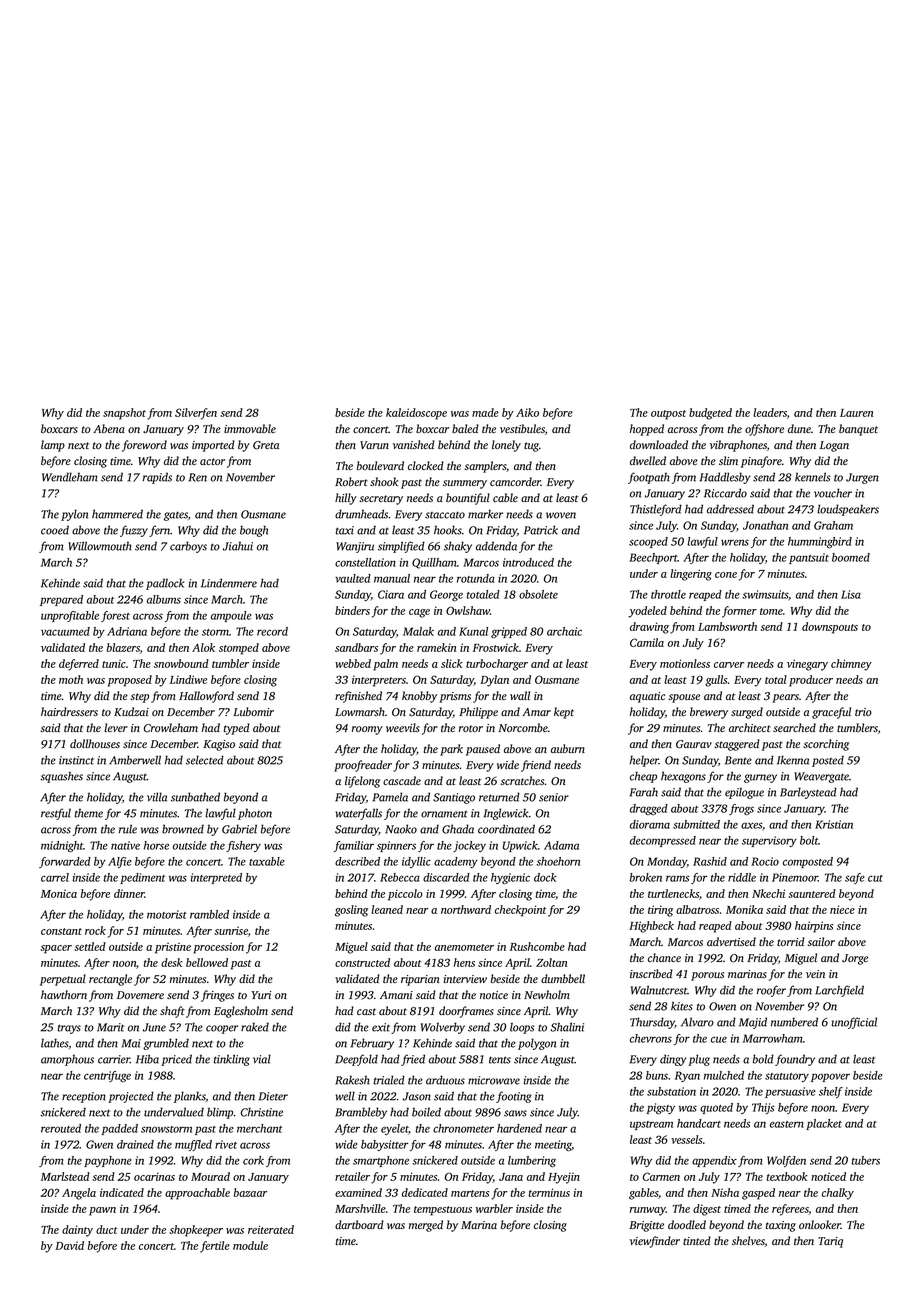  What do you see at coordinates (215, 1247) in the screenshot?
I see `fertile` at bounding box center [215, 1247].
